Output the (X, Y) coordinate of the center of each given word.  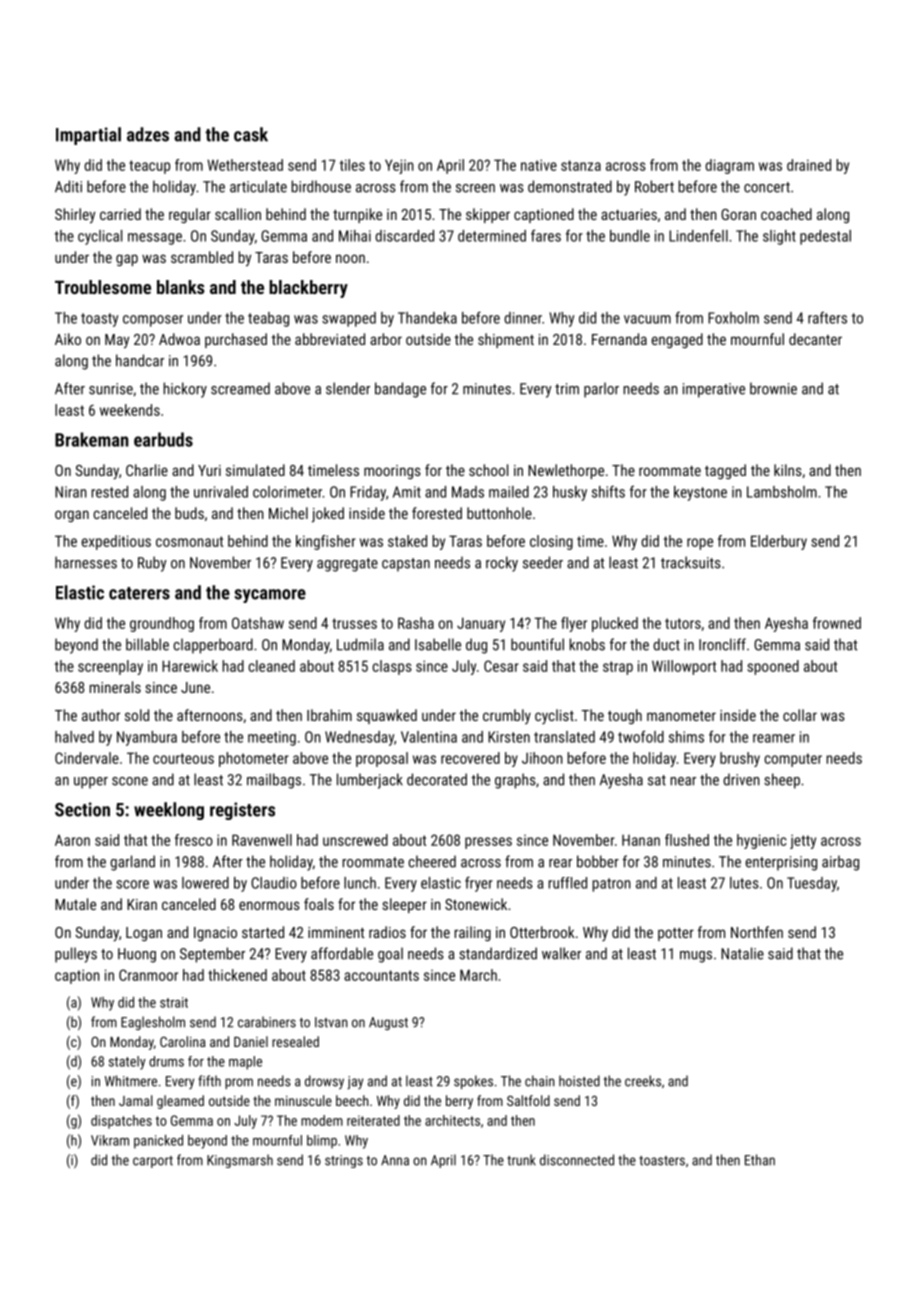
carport (153, 1162)
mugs (696, 957)
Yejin (399, 166)
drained (809, 165)
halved (74, 737)
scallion (238, 214)
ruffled (567, 883)
